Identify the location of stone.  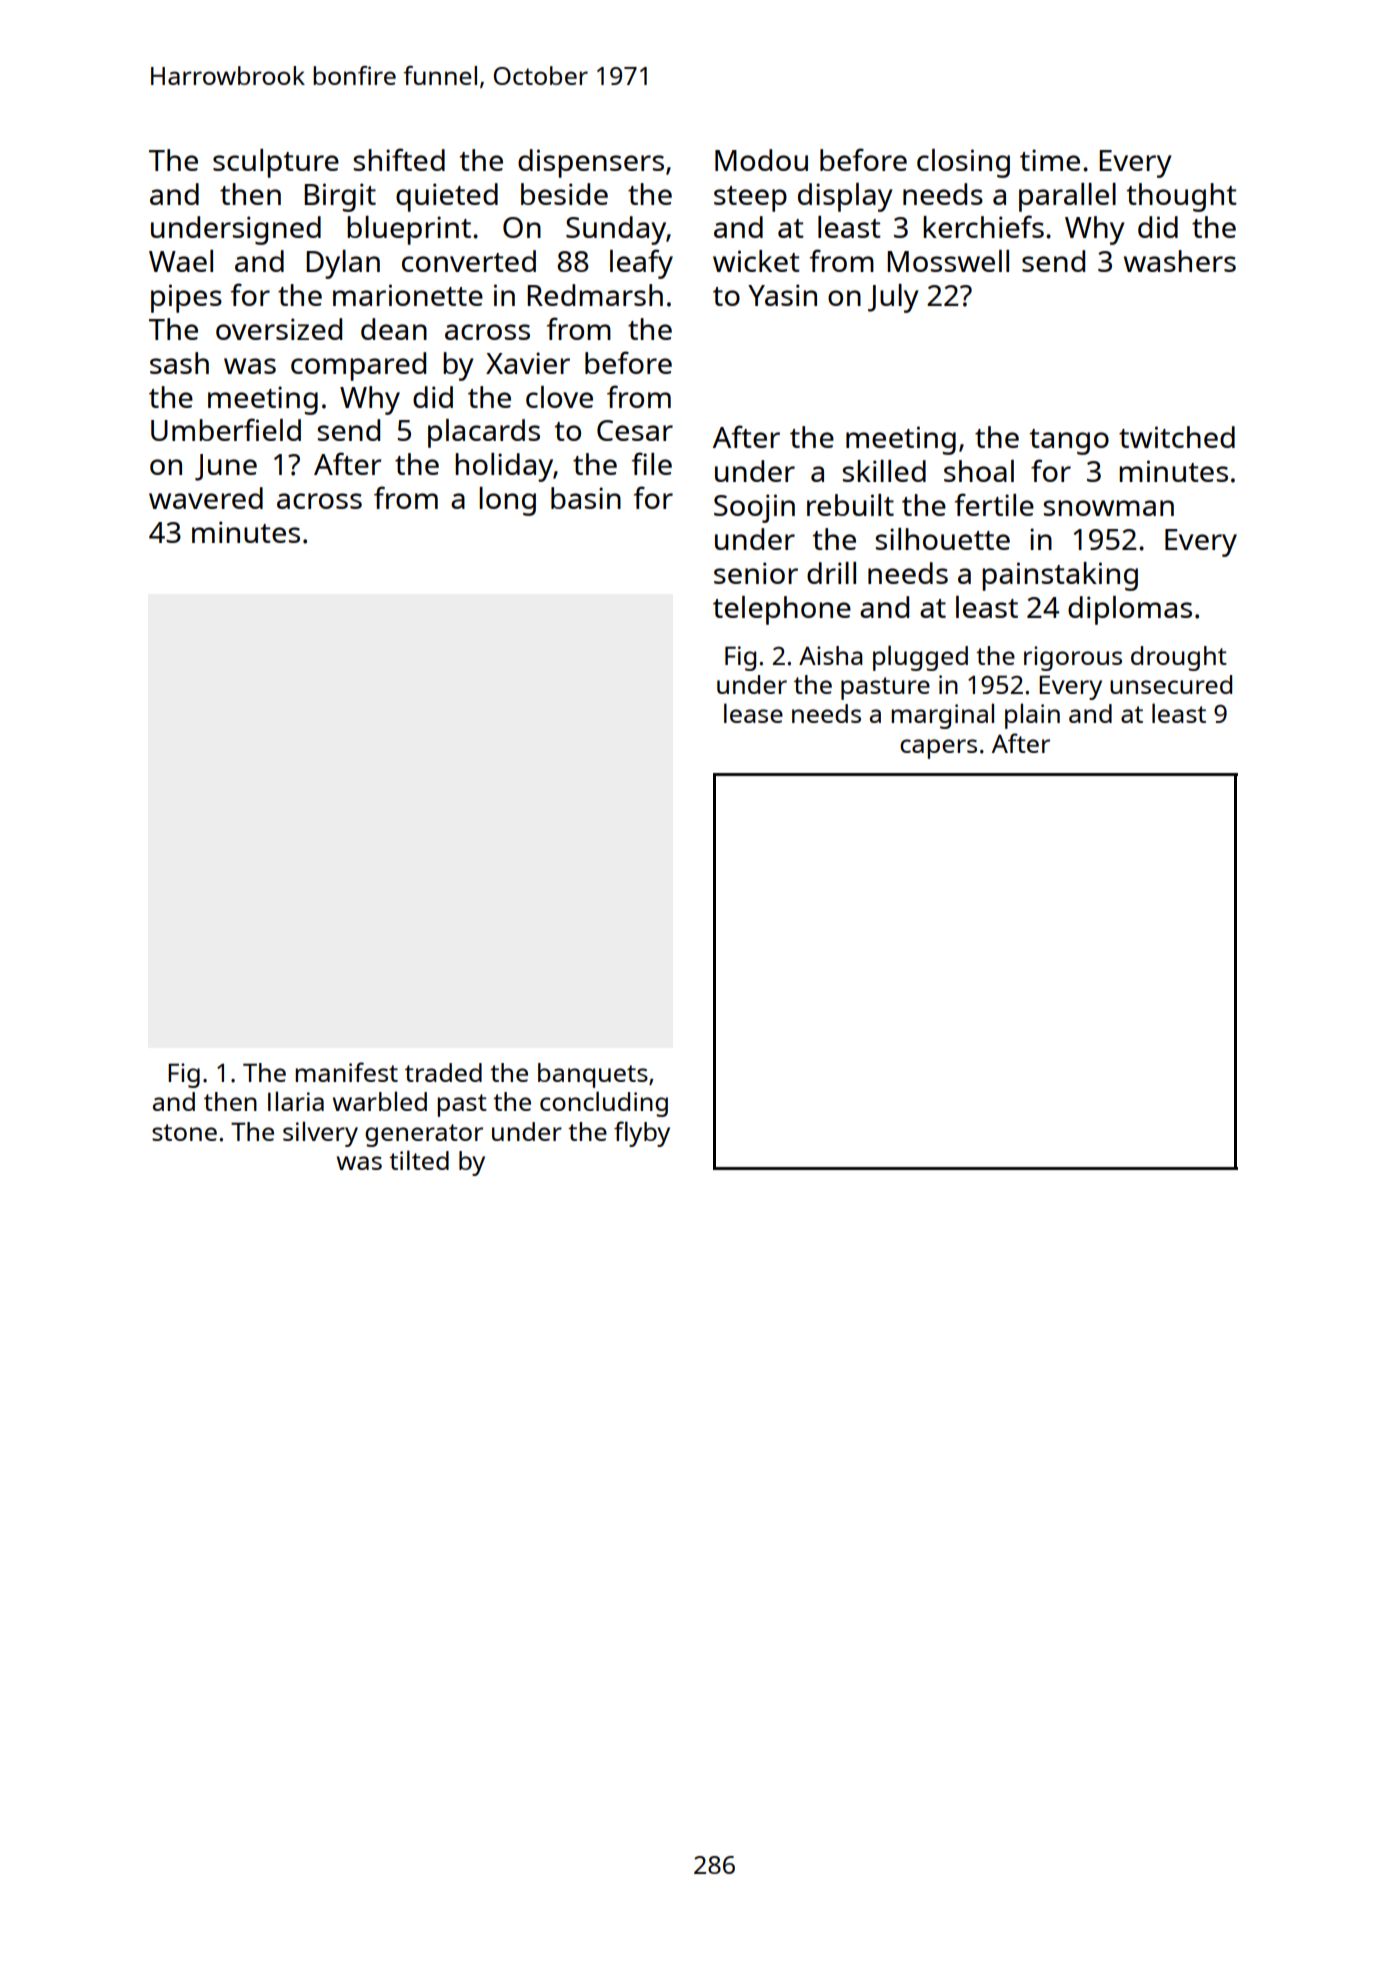
(184, 1132).
